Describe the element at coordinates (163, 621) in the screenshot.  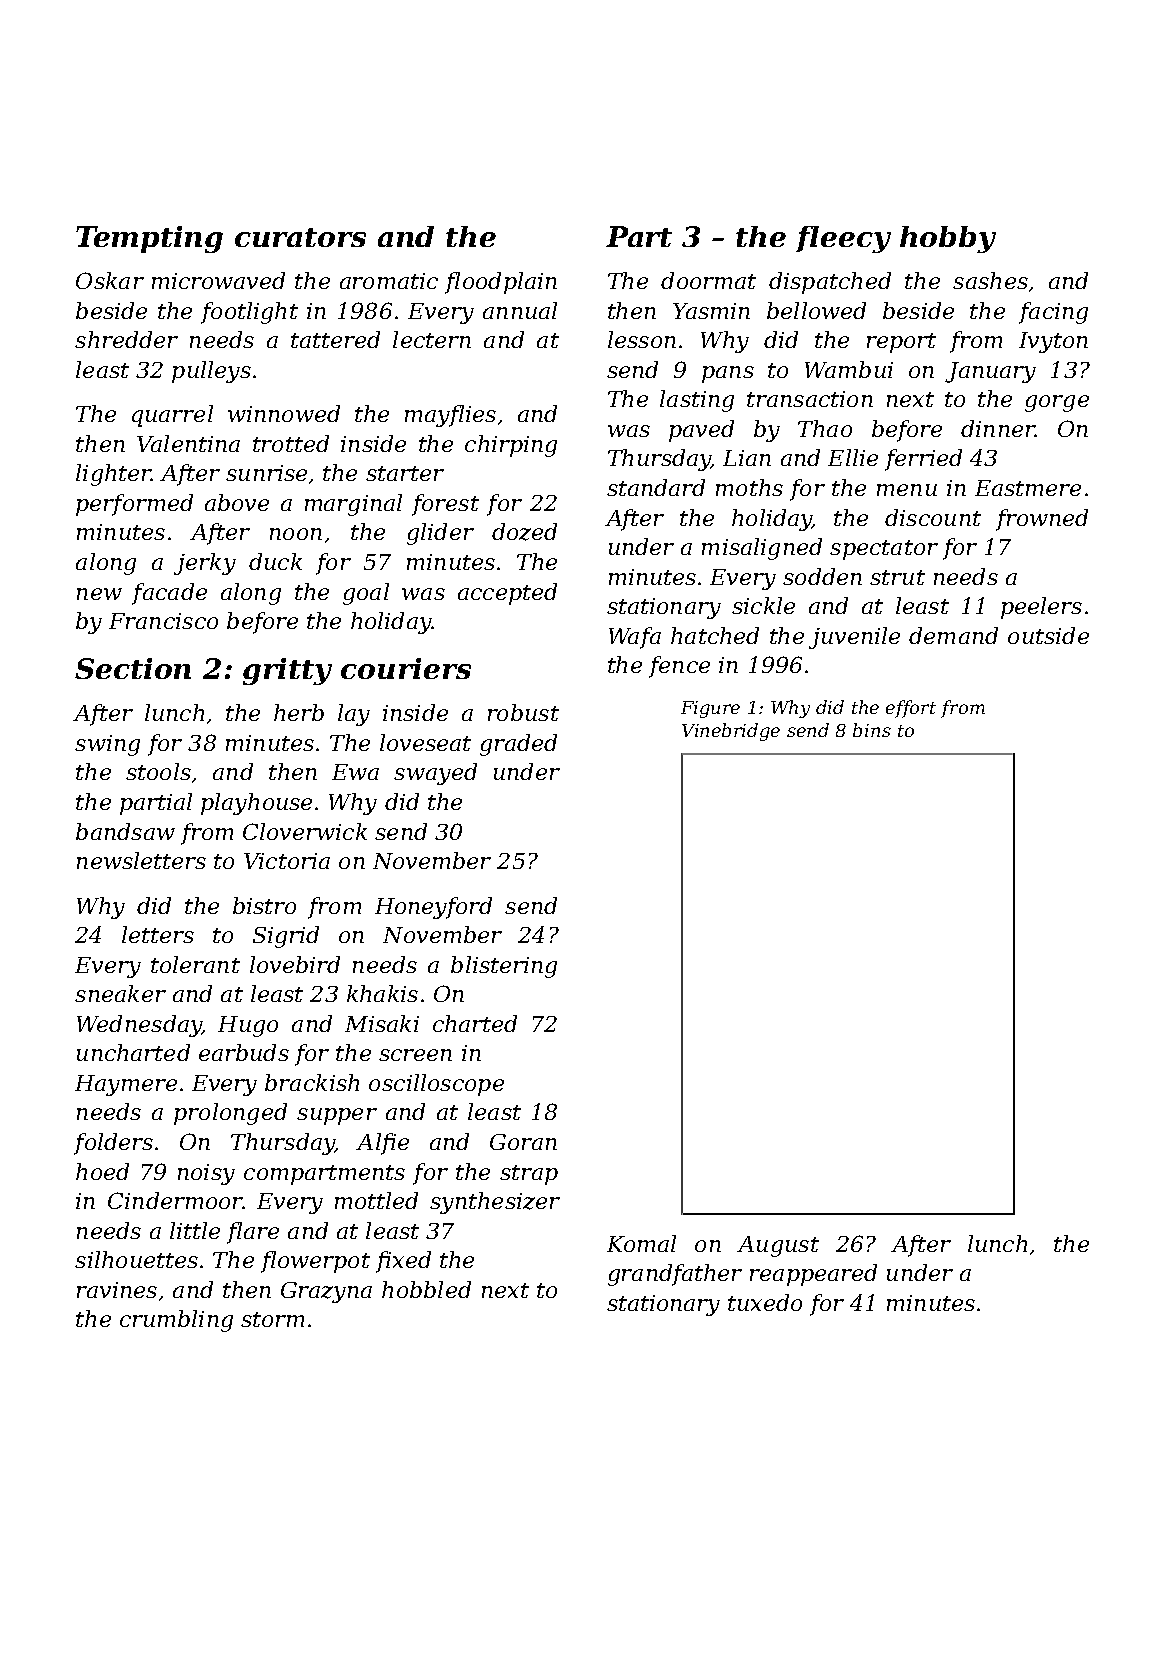
I see `Francisco` at that location.
